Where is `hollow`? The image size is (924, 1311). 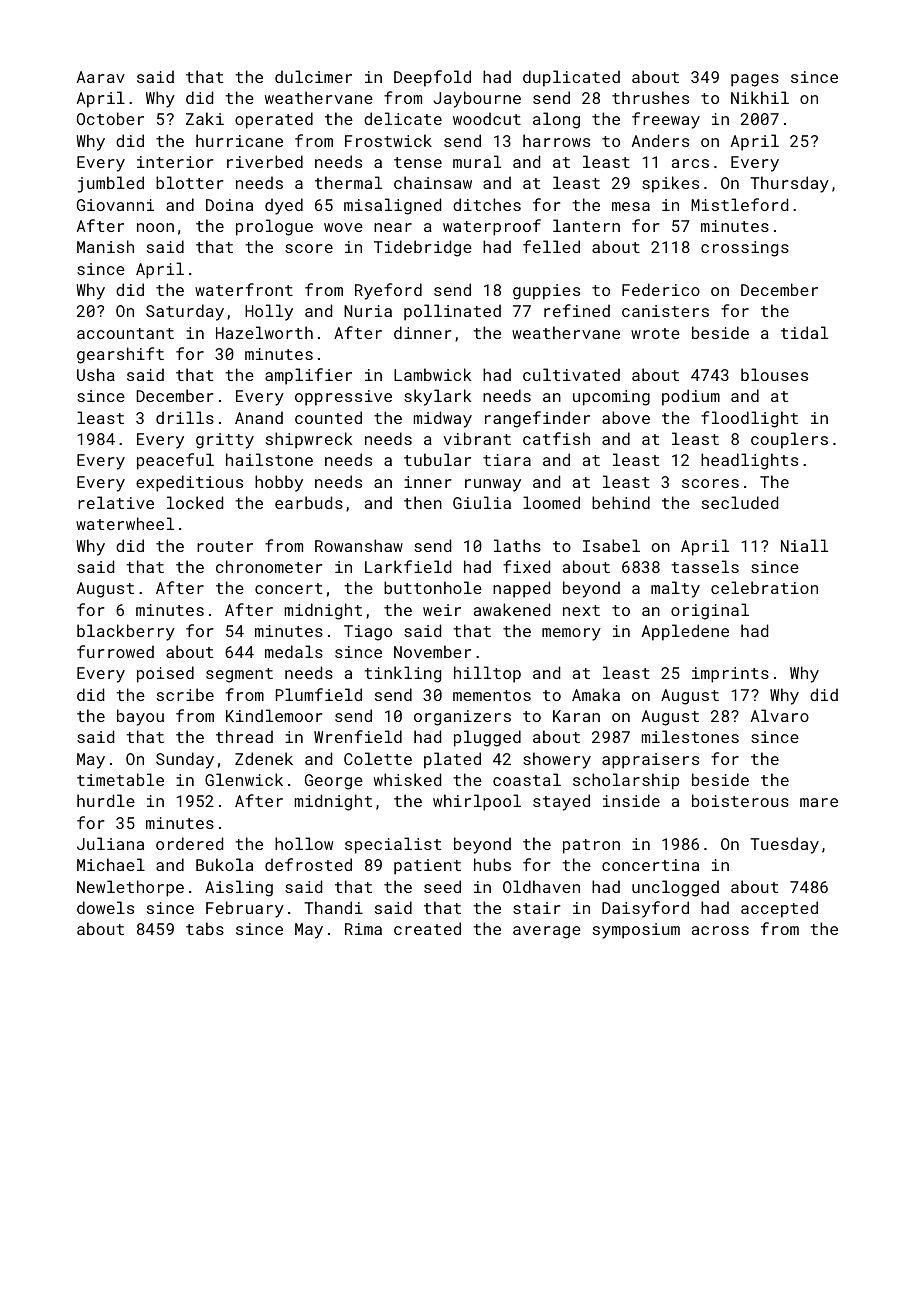
hollow is located at coordinates (304, 843).
